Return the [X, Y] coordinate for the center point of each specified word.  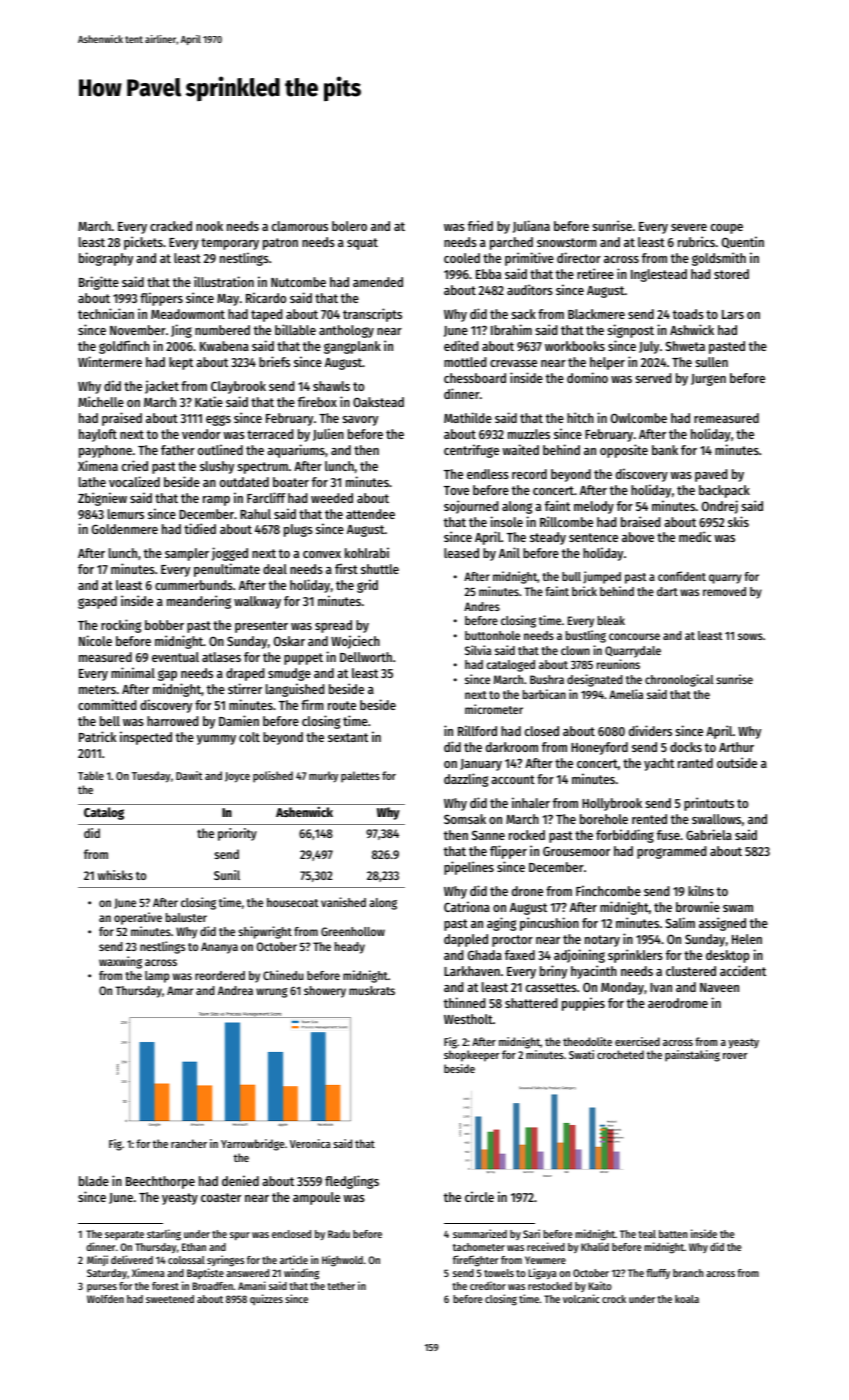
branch [688, 1273]
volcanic [581, 1298]
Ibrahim [511, 329]
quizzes [266, 1300]
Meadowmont [188, 314]
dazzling [466, 780]
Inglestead [659, 275]
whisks [115, 875]
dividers [650, 730]
